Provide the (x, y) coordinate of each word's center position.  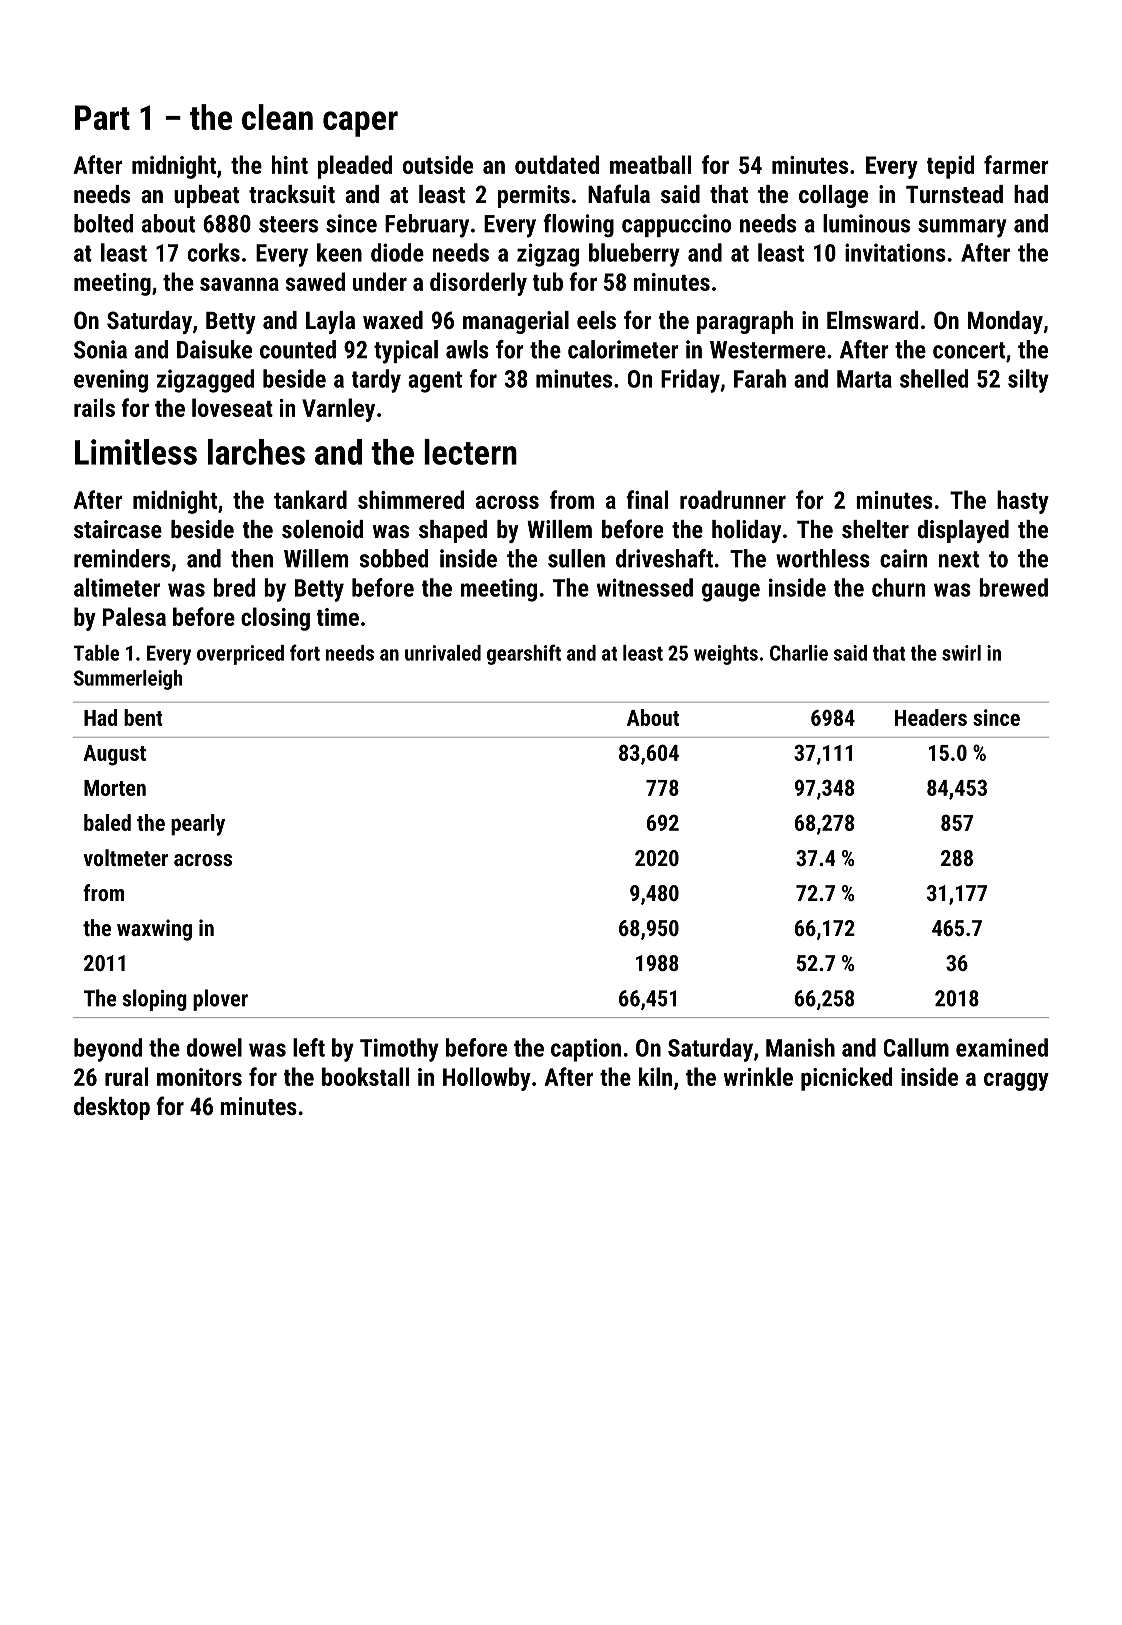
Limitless (136, 452)
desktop (112, 1108)
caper (360, 124)
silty (1028, 381)
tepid (950, 167)
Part (102, 117)
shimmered (411, 499)
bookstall (365, 1076)
